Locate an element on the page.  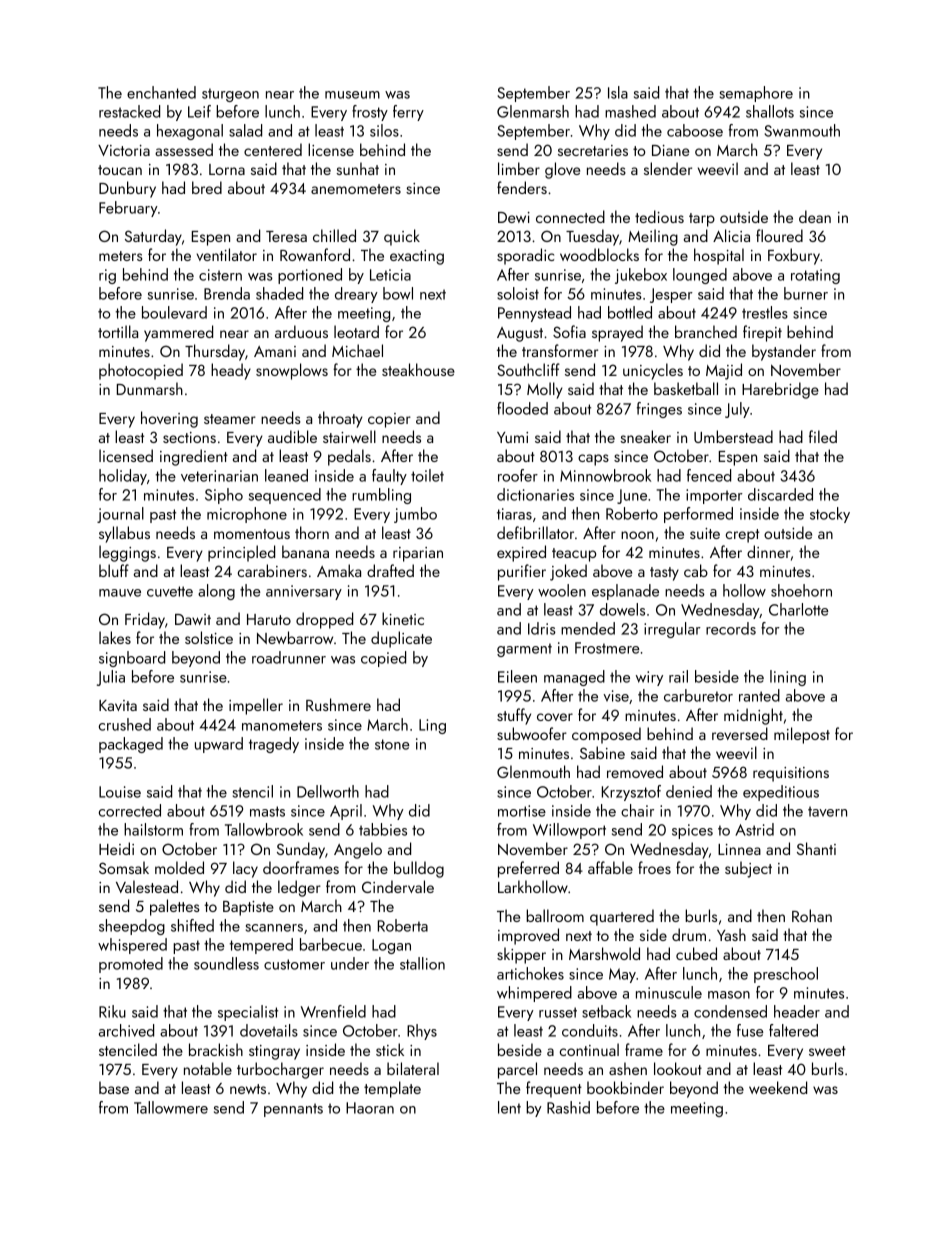
Louise is located at coordinates (120, 792).
